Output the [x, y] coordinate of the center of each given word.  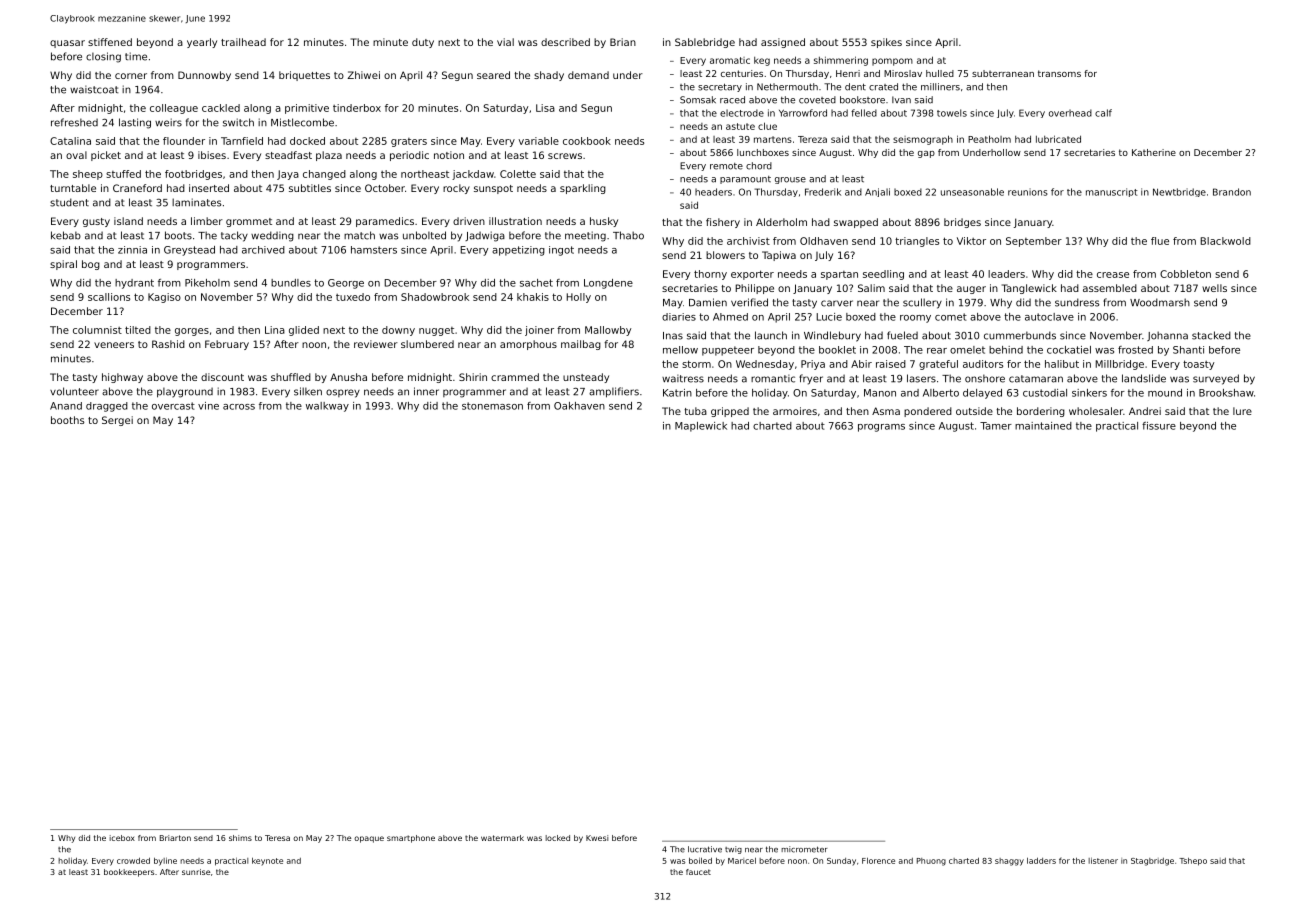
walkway [327, 407]
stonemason [492, 406]
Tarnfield [242, 141]
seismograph [923, 140]
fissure [1159, 426]
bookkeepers [129, 873]
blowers [725, 255]
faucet [698, 872]
